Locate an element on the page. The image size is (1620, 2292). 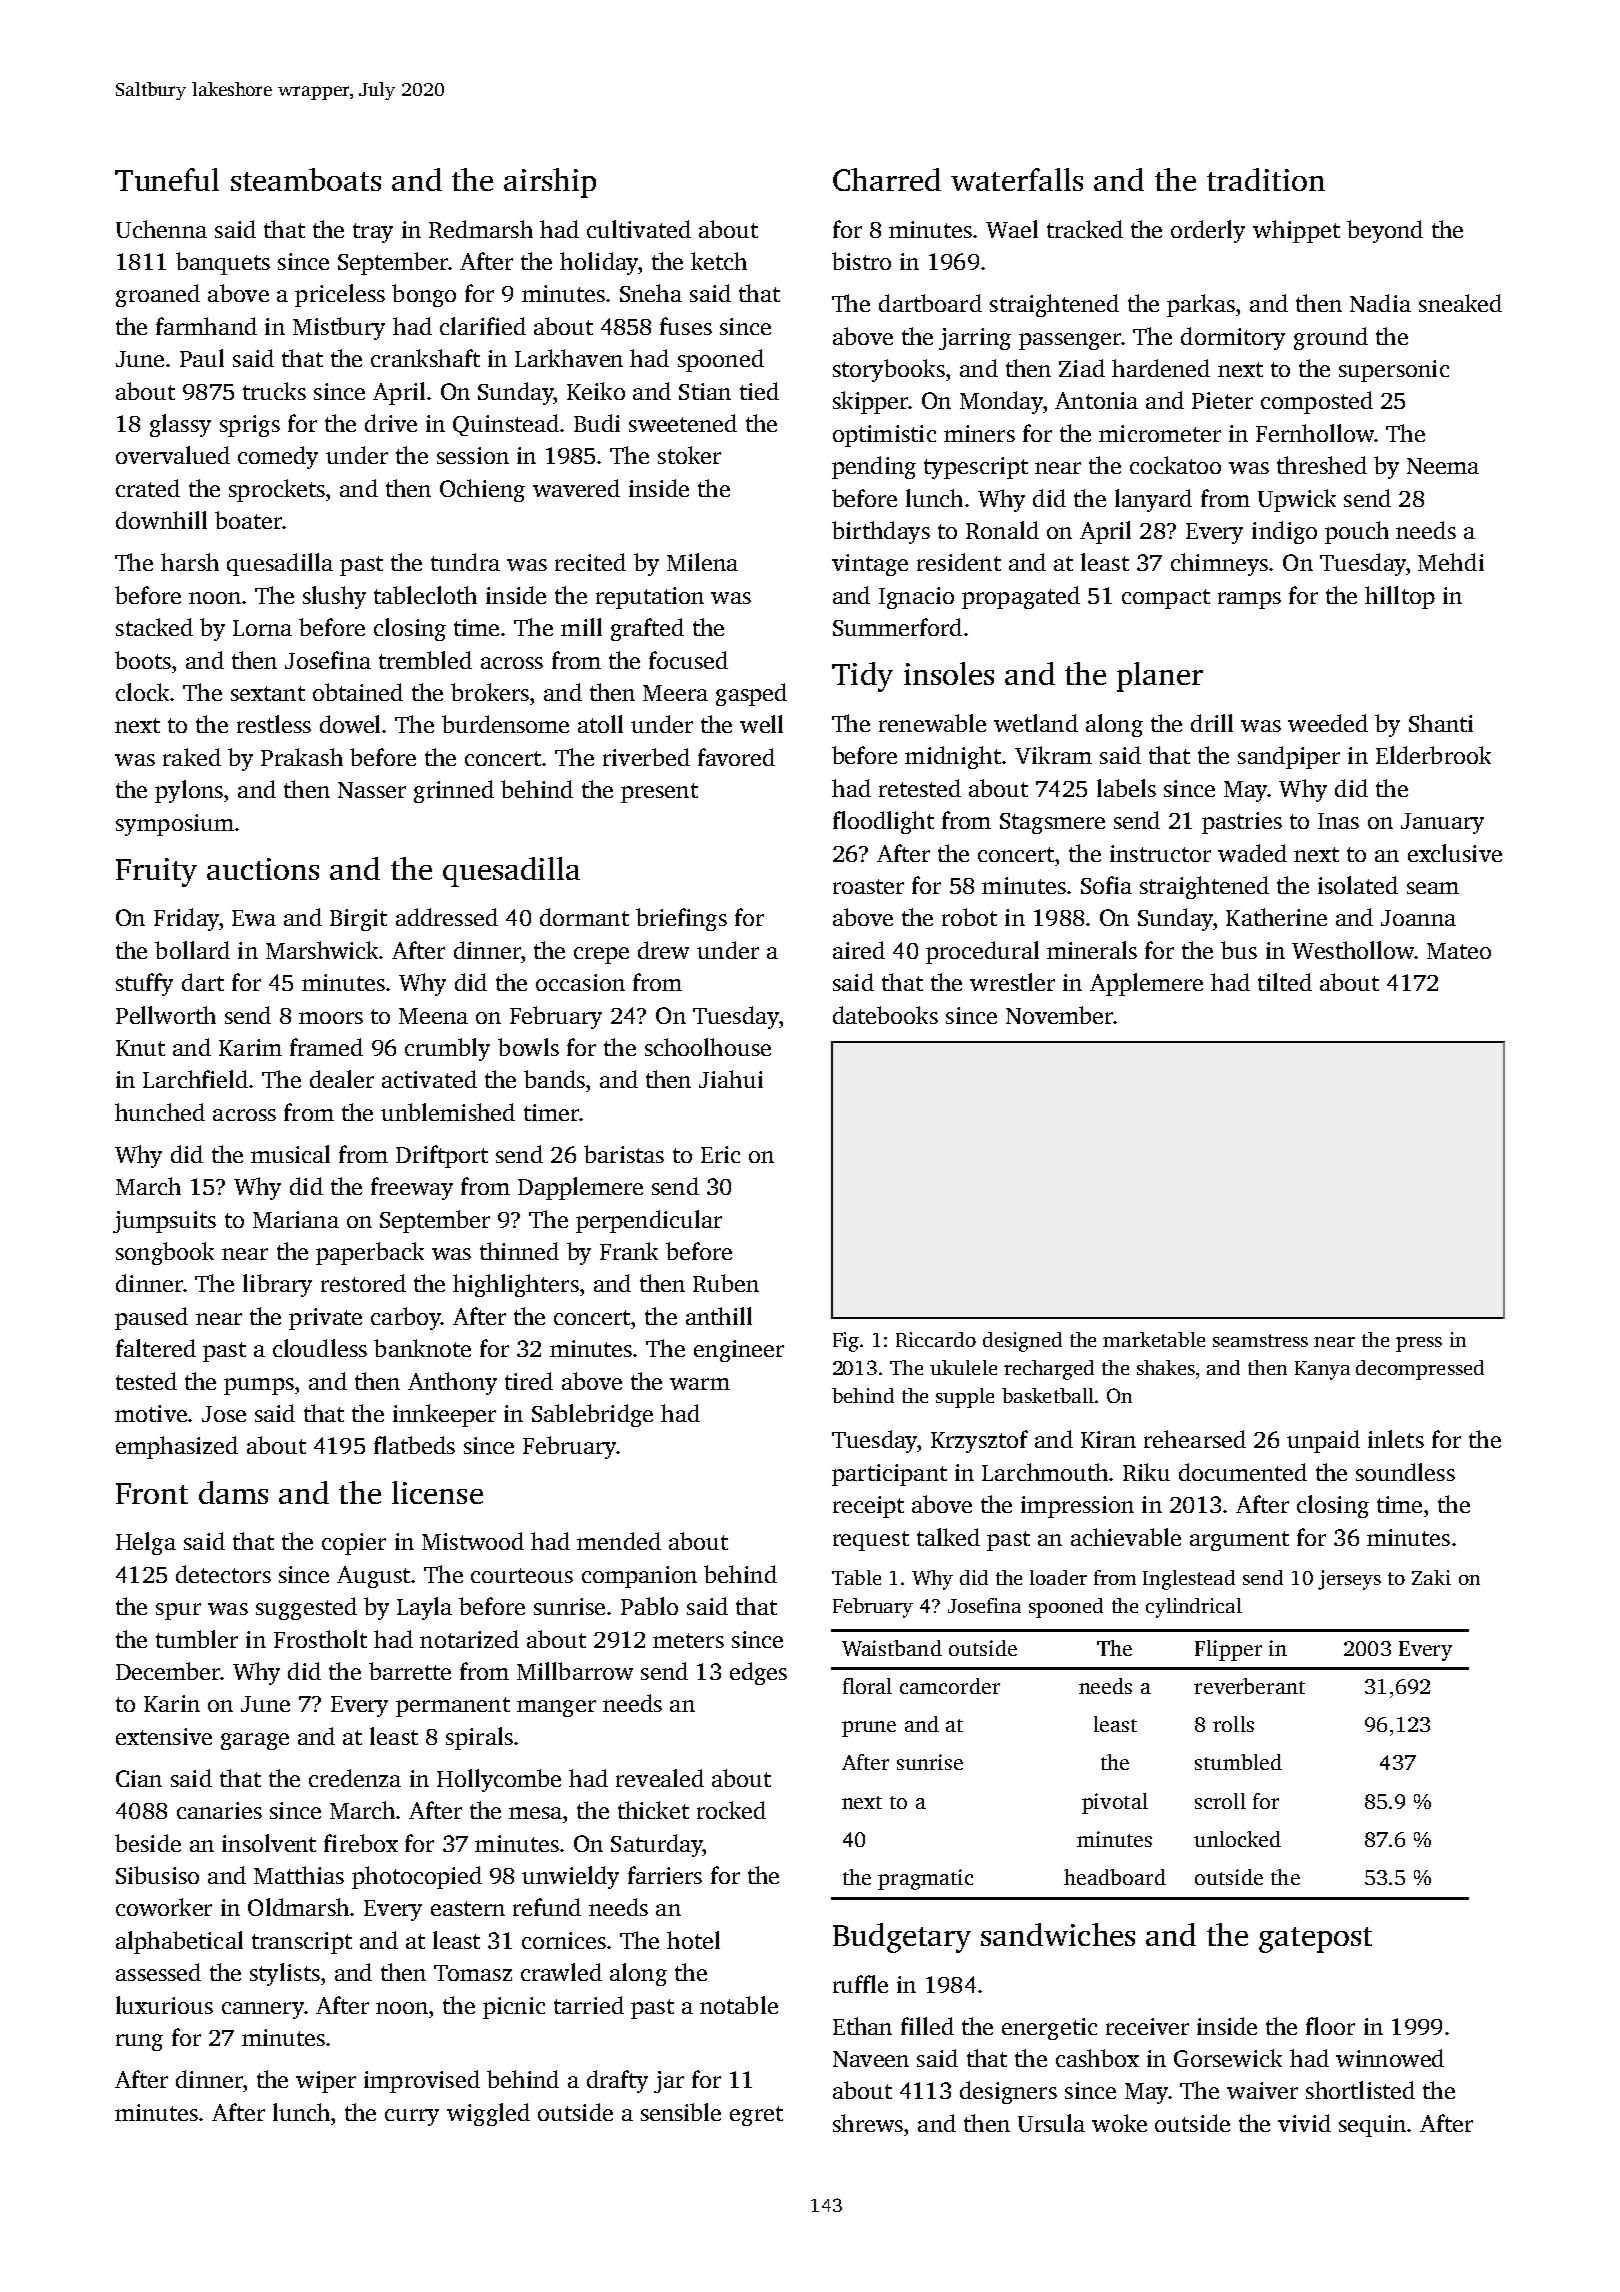
minerals is located at coordinates (1092, 950).
